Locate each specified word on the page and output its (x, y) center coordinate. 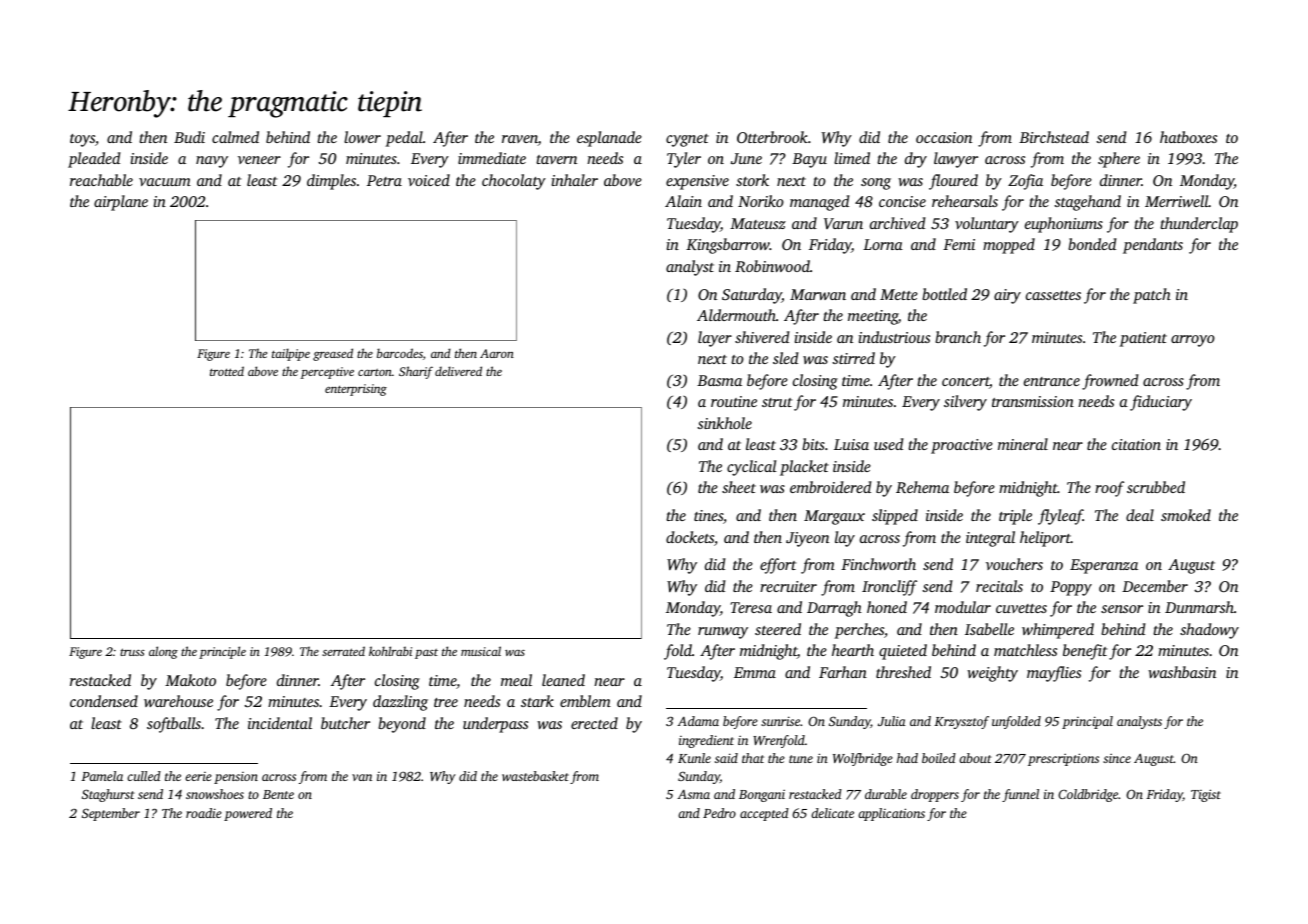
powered (248, 814)
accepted (764, 814)
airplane (121, 203)
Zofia (1025, 182)
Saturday (752, 296)
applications (891, 814)
